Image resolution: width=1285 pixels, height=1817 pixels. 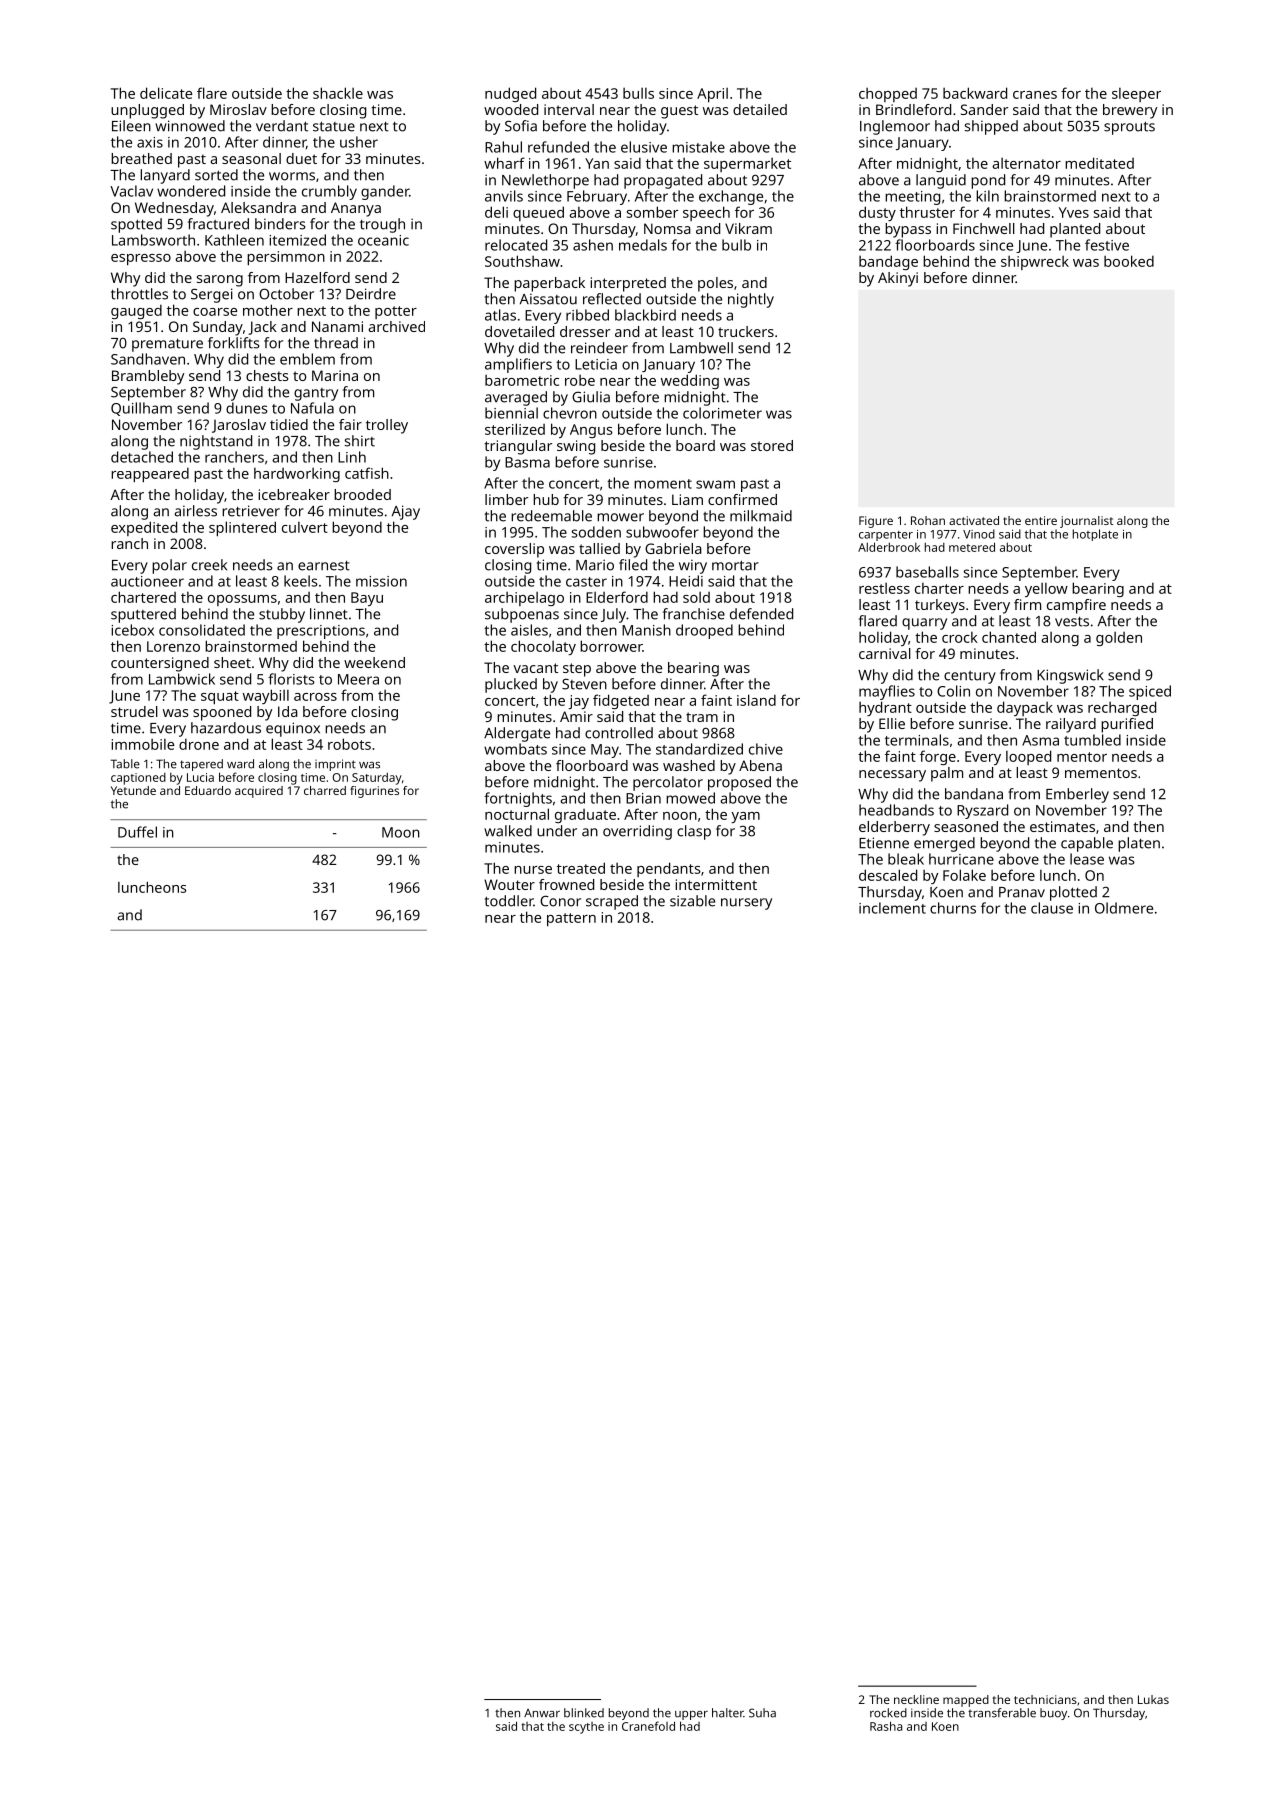 I want to click on scythe, so click(x=586, y=1728).
